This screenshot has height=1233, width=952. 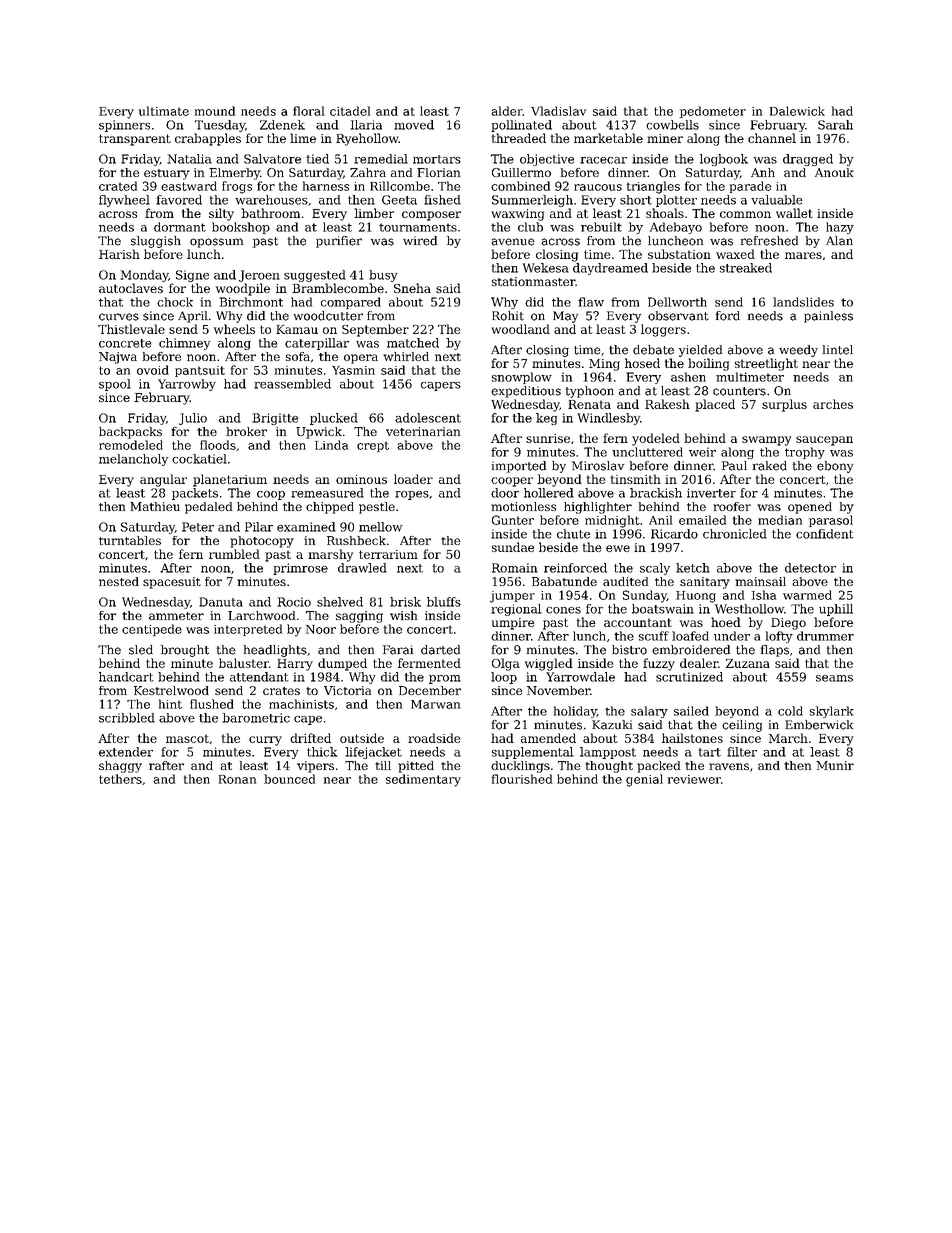 I want to click on flourished, so click(x=522, y=779).
